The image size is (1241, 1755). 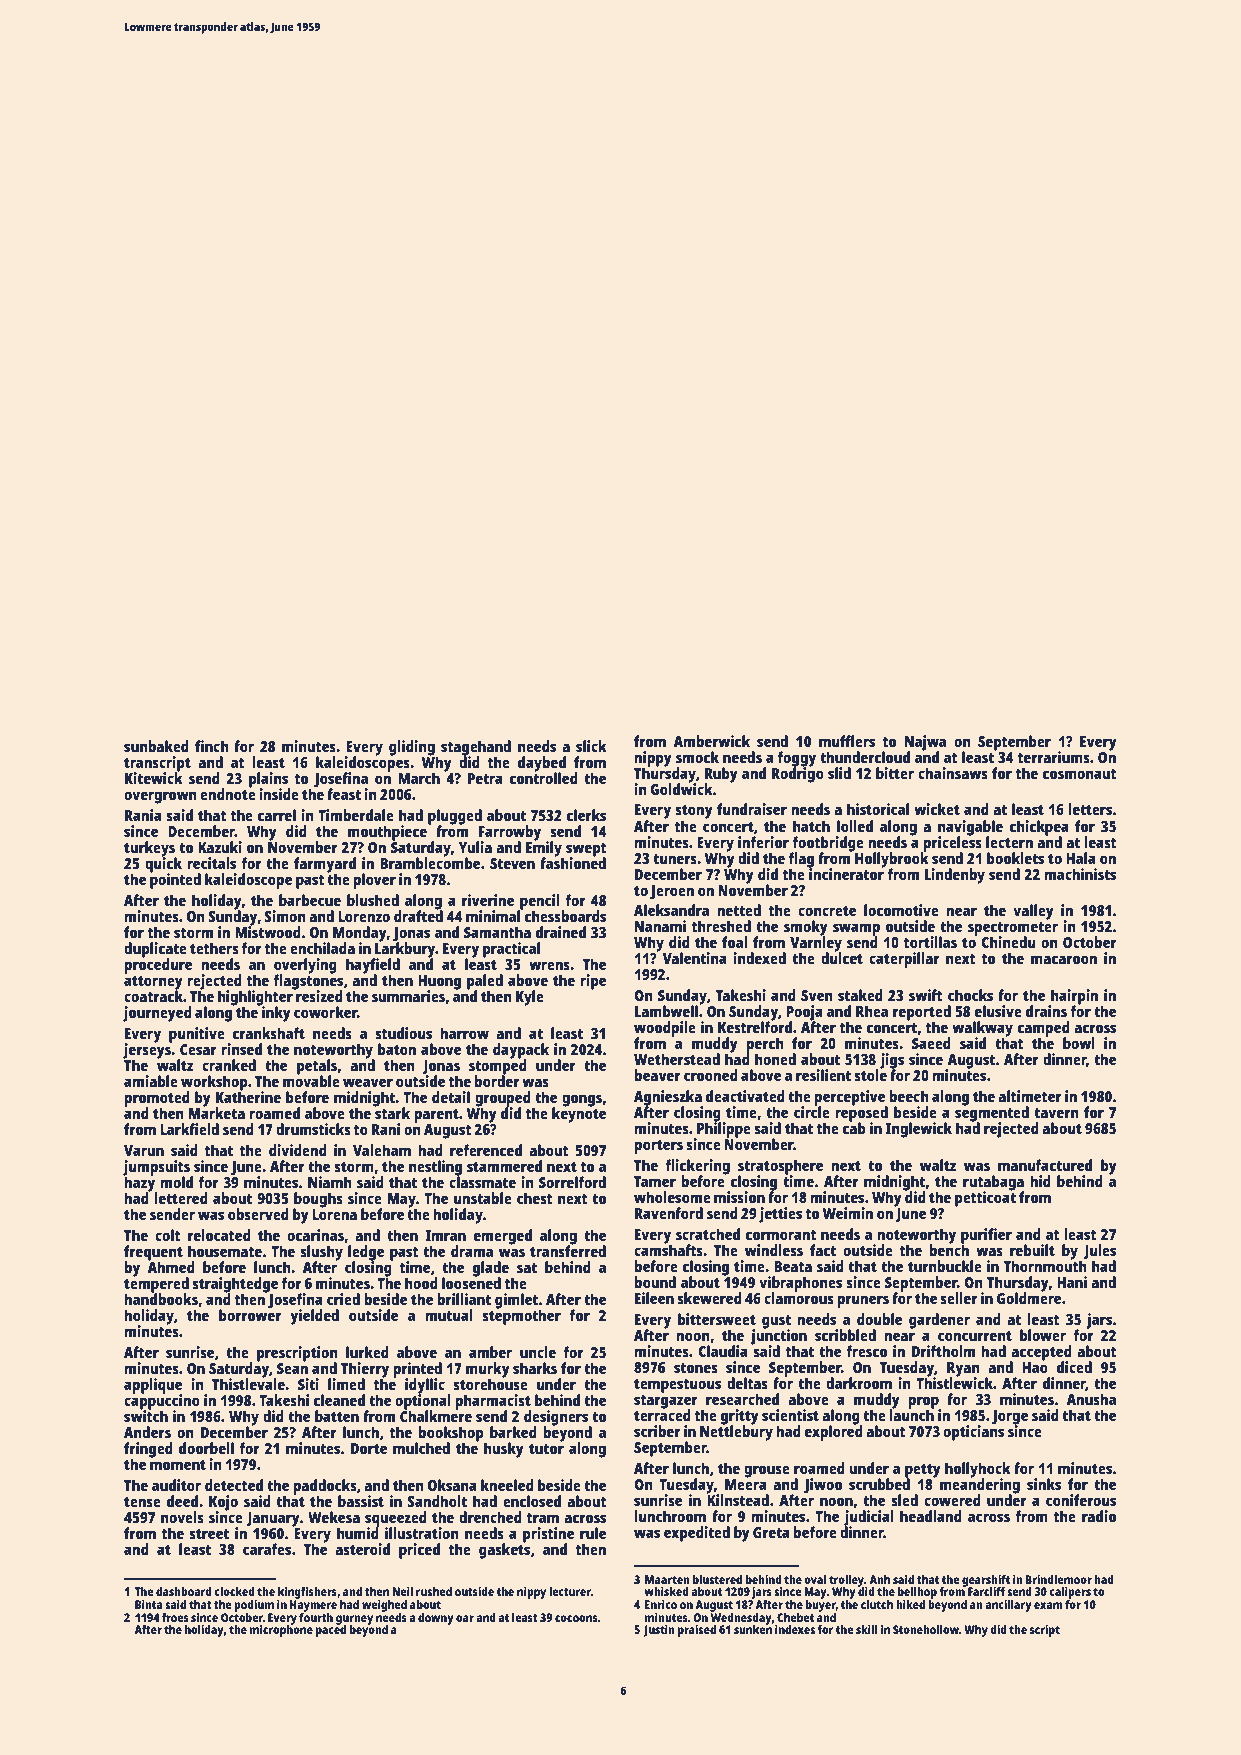 What do you see at coordinates (872, 1011) in the page?
I see `Rhea` at bounding box center [872, 1011].
